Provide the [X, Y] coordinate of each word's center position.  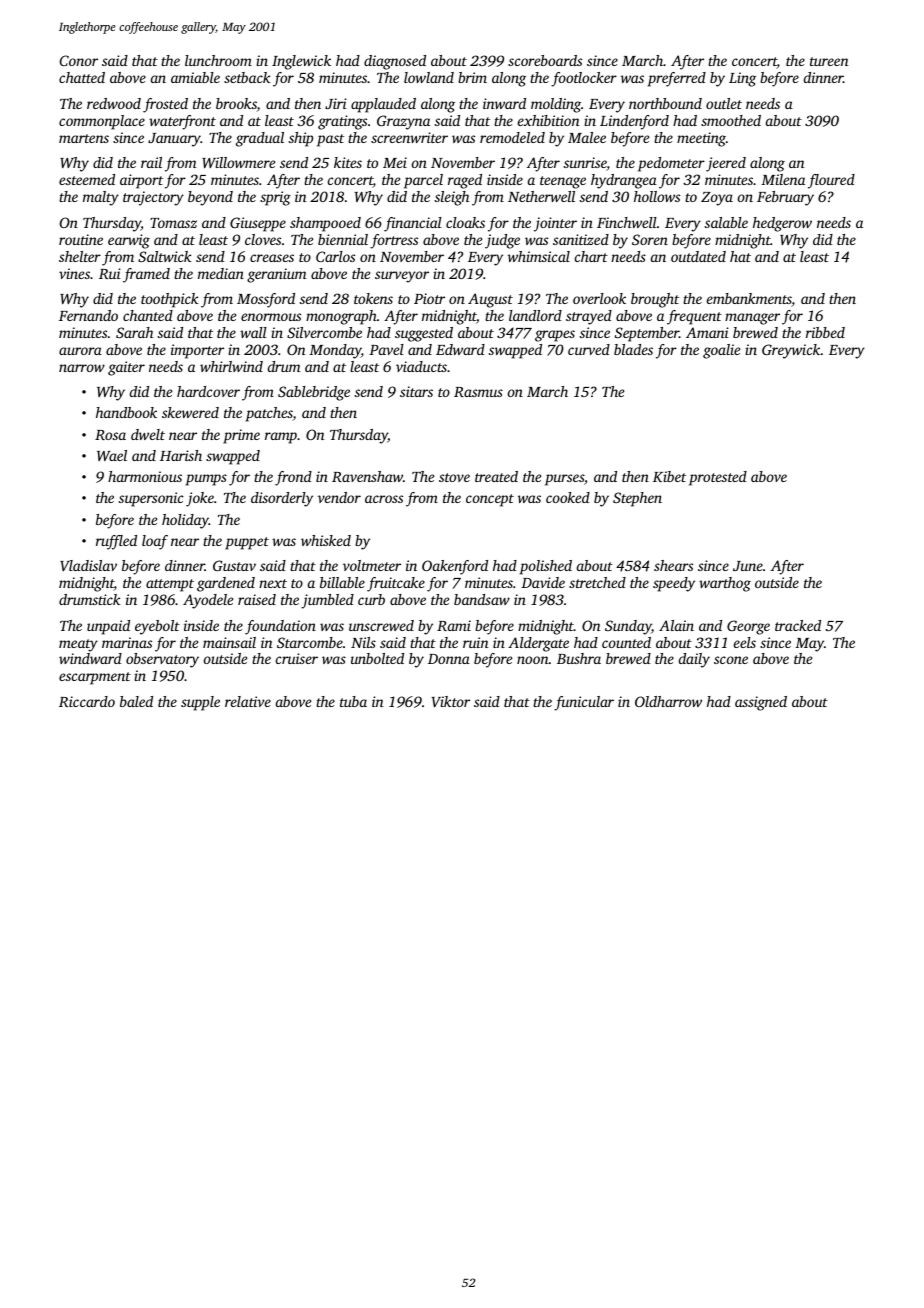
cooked [568, 497]
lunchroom [218, 60]
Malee [587, 137]
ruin [476, 642]
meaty [78, 645]
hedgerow [782, 224]
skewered [190, 412]
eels [745, 642]
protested [718, 478]
